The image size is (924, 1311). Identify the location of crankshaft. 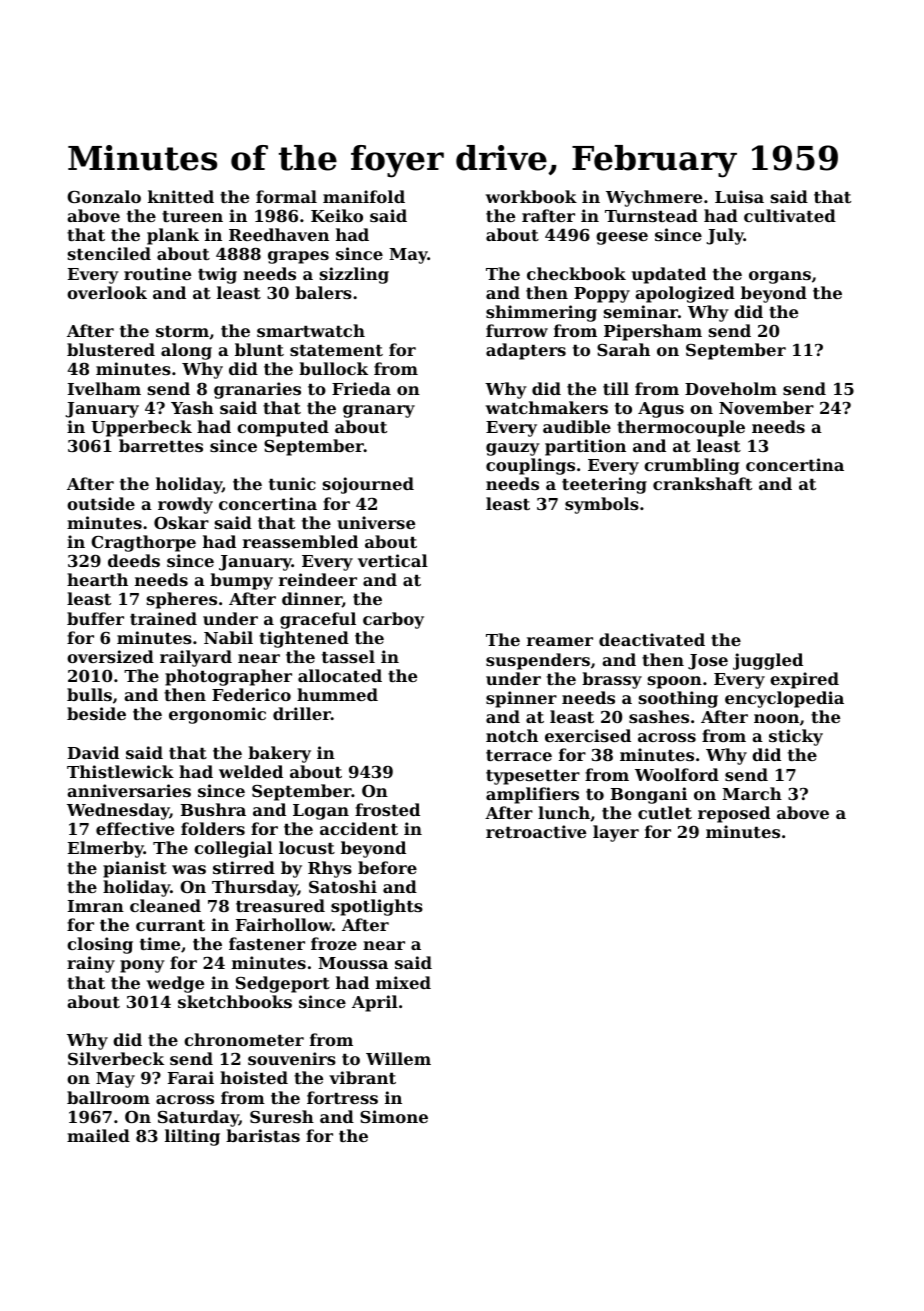
(702, 483).
